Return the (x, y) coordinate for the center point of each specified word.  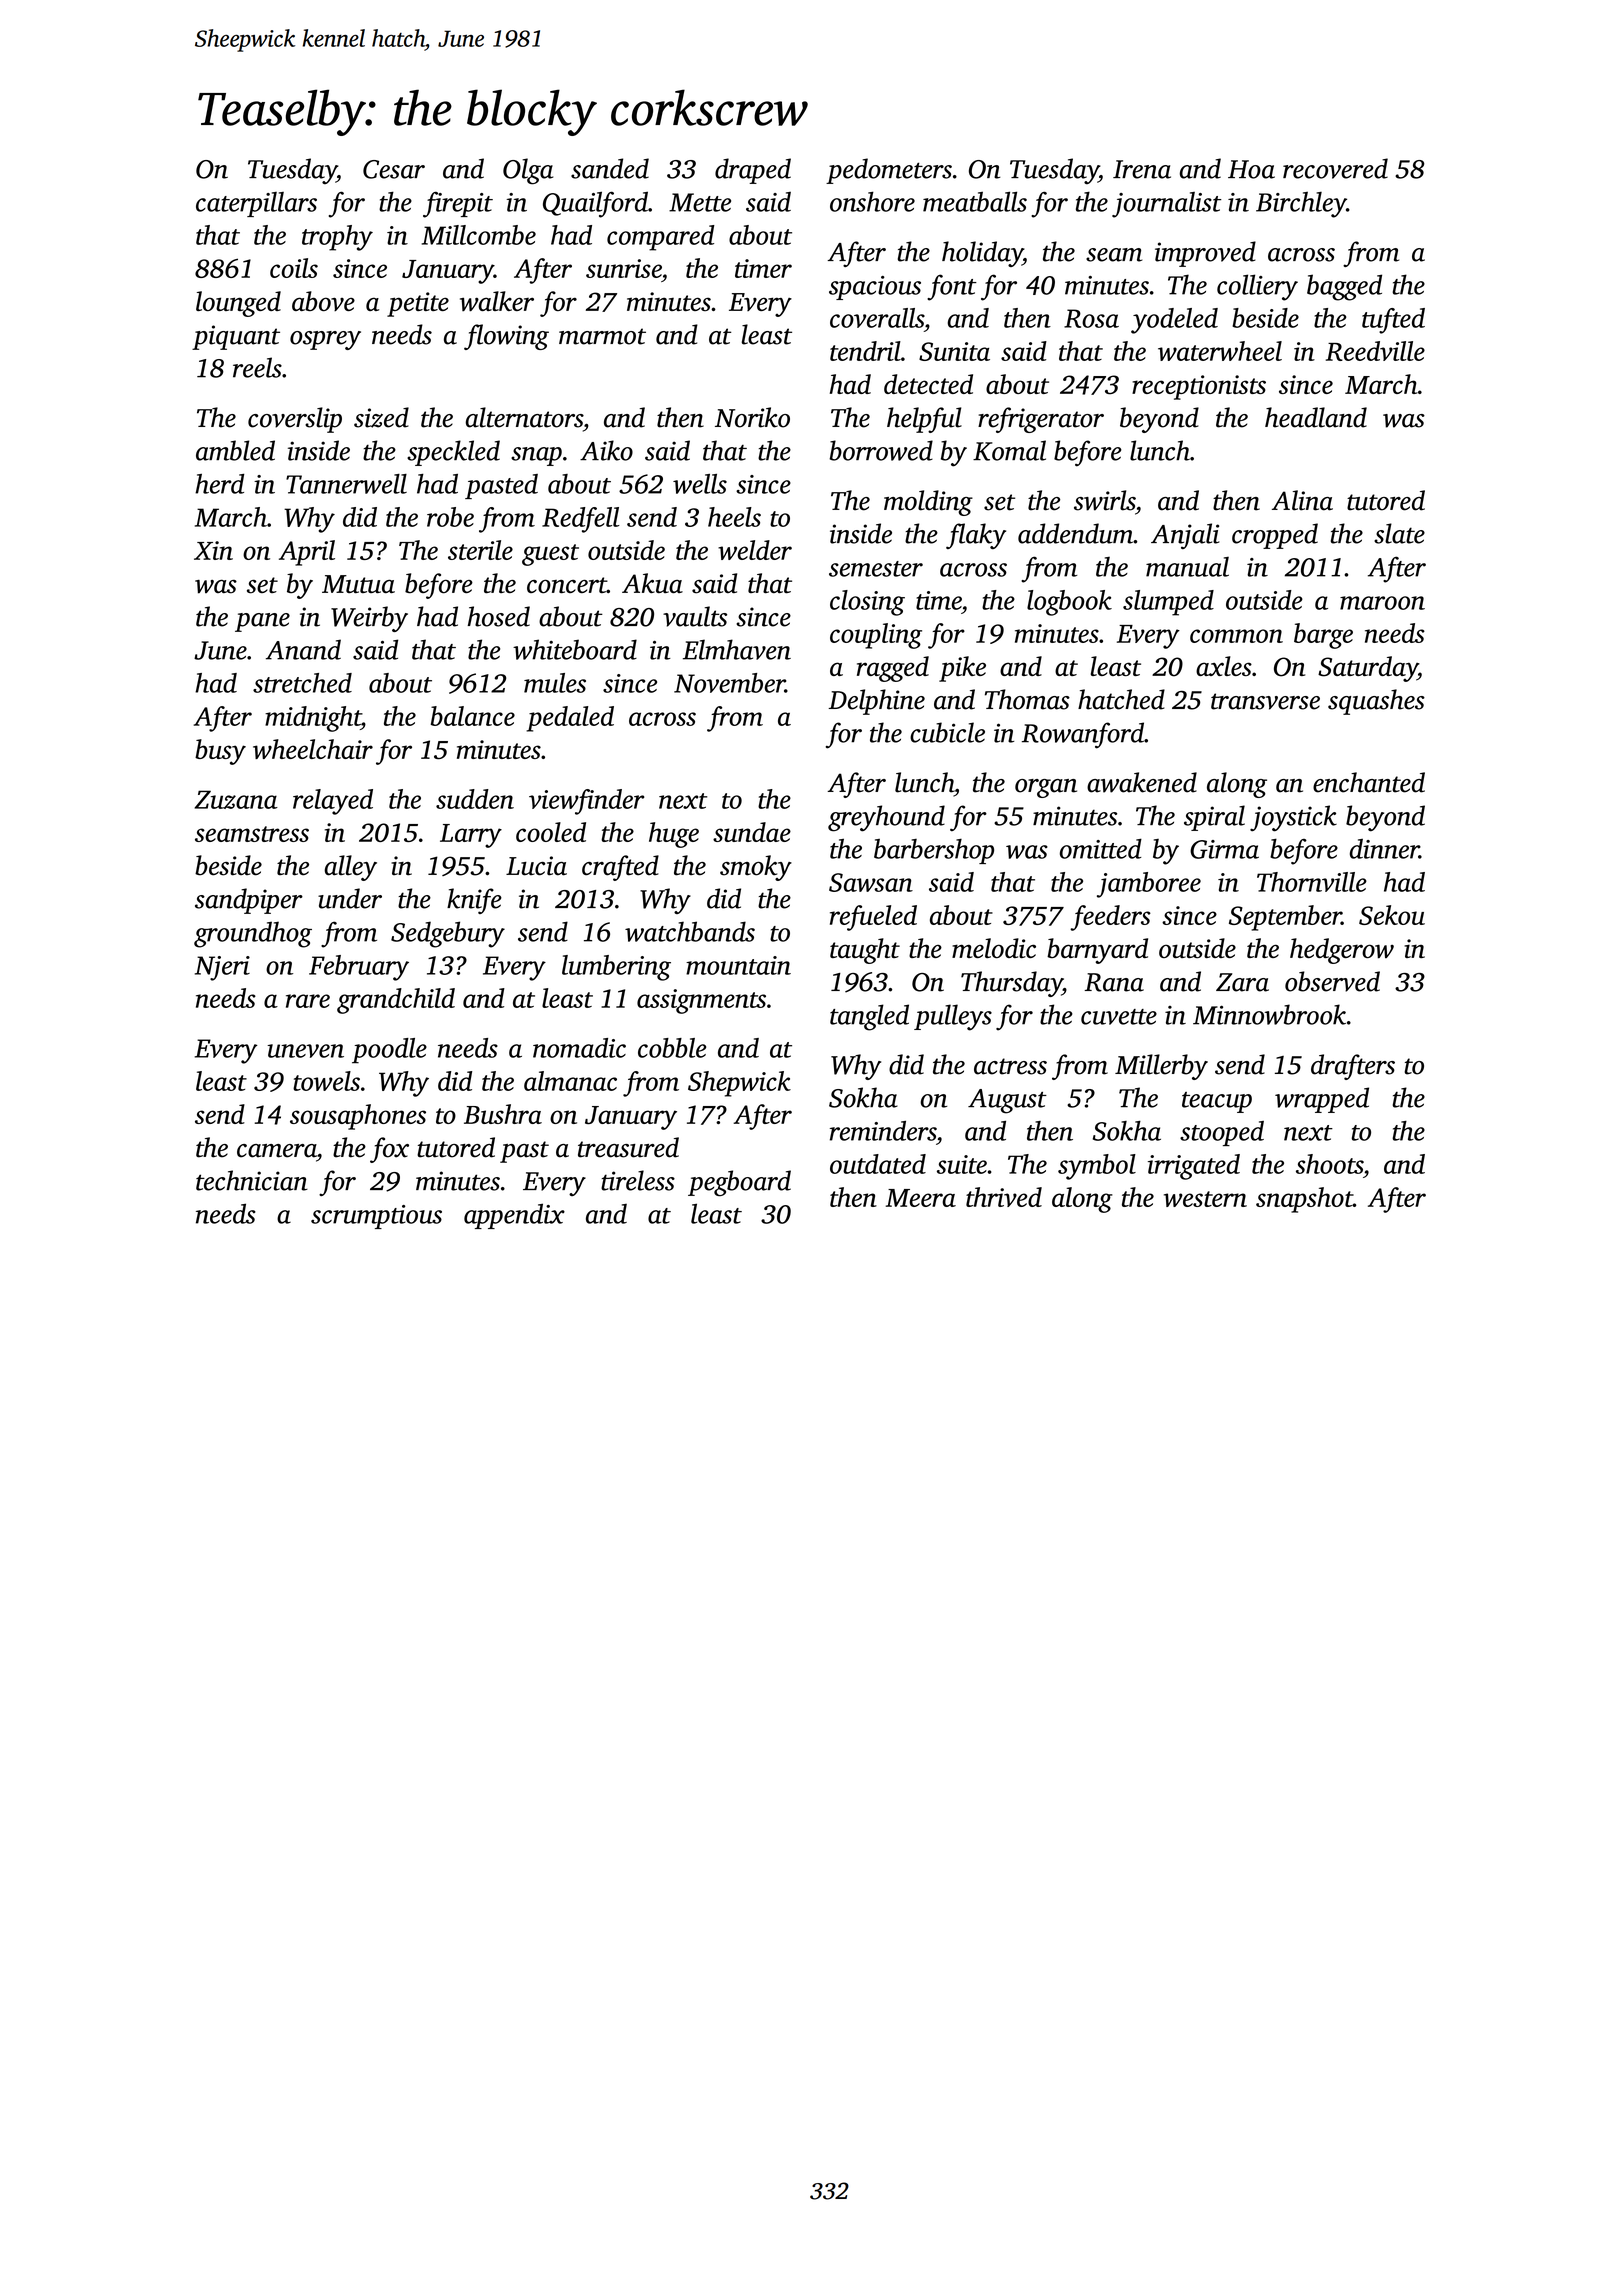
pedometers (889, 171)
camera (277, 1151)
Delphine (877, 702)
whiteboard (575, 649)
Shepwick (739, 1084)
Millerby (1161, 1067)
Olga (528, 171)
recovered (1335, 168)
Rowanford (1083, 735)
